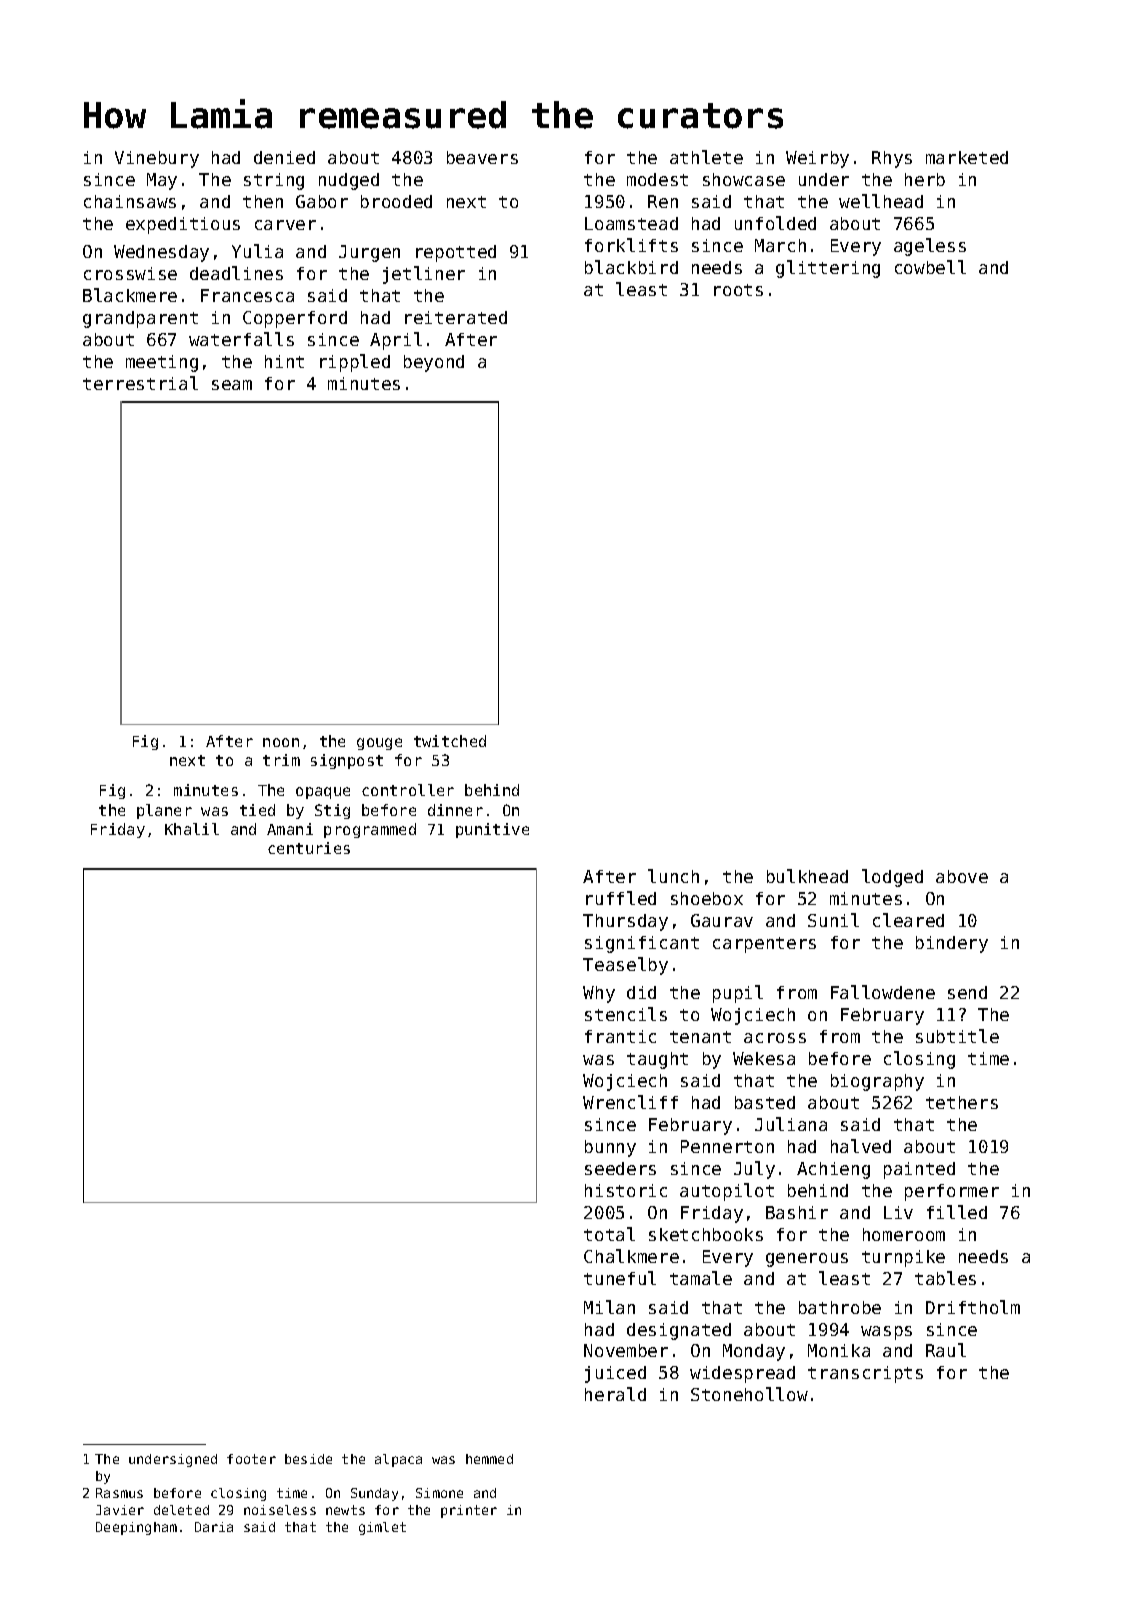 The width and height of the screenshot is (1121, 1623). Describe the element at coordinates (962, 876) in the screenshot. I see `above` at that location.
